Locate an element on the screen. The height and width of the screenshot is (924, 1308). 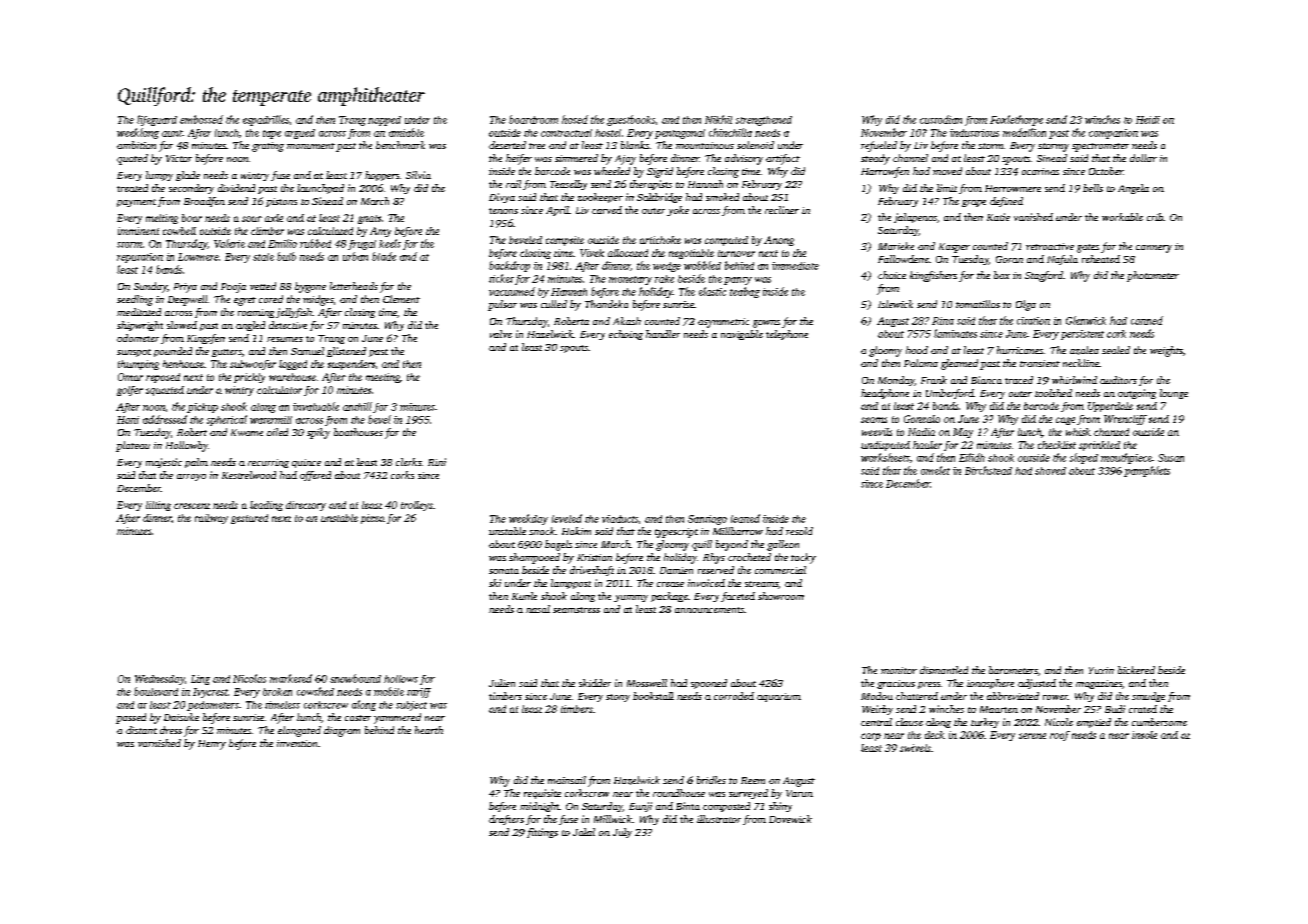
crescent is located at coordinates (192, 506).
